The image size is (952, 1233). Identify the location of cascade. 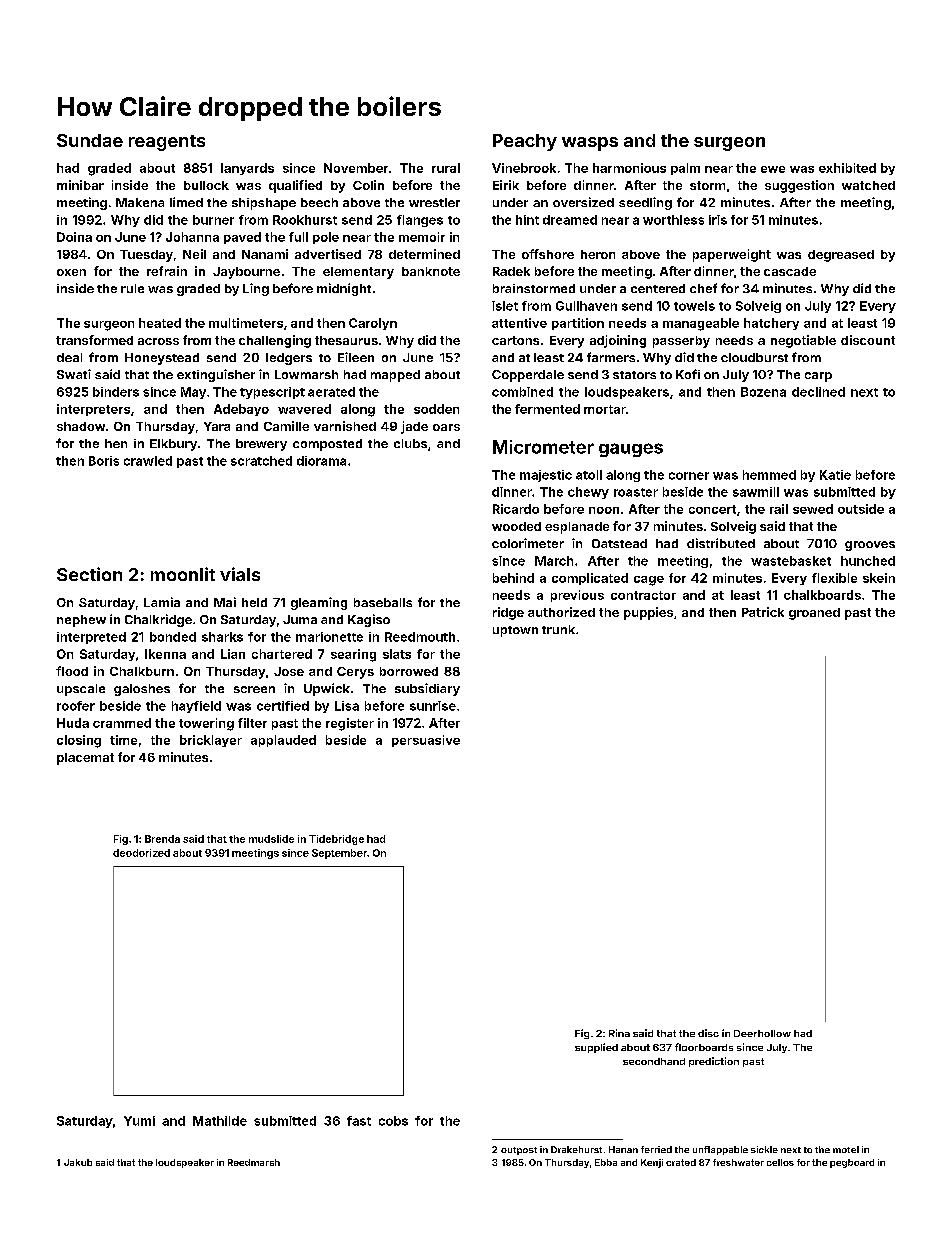
(790, 271).
